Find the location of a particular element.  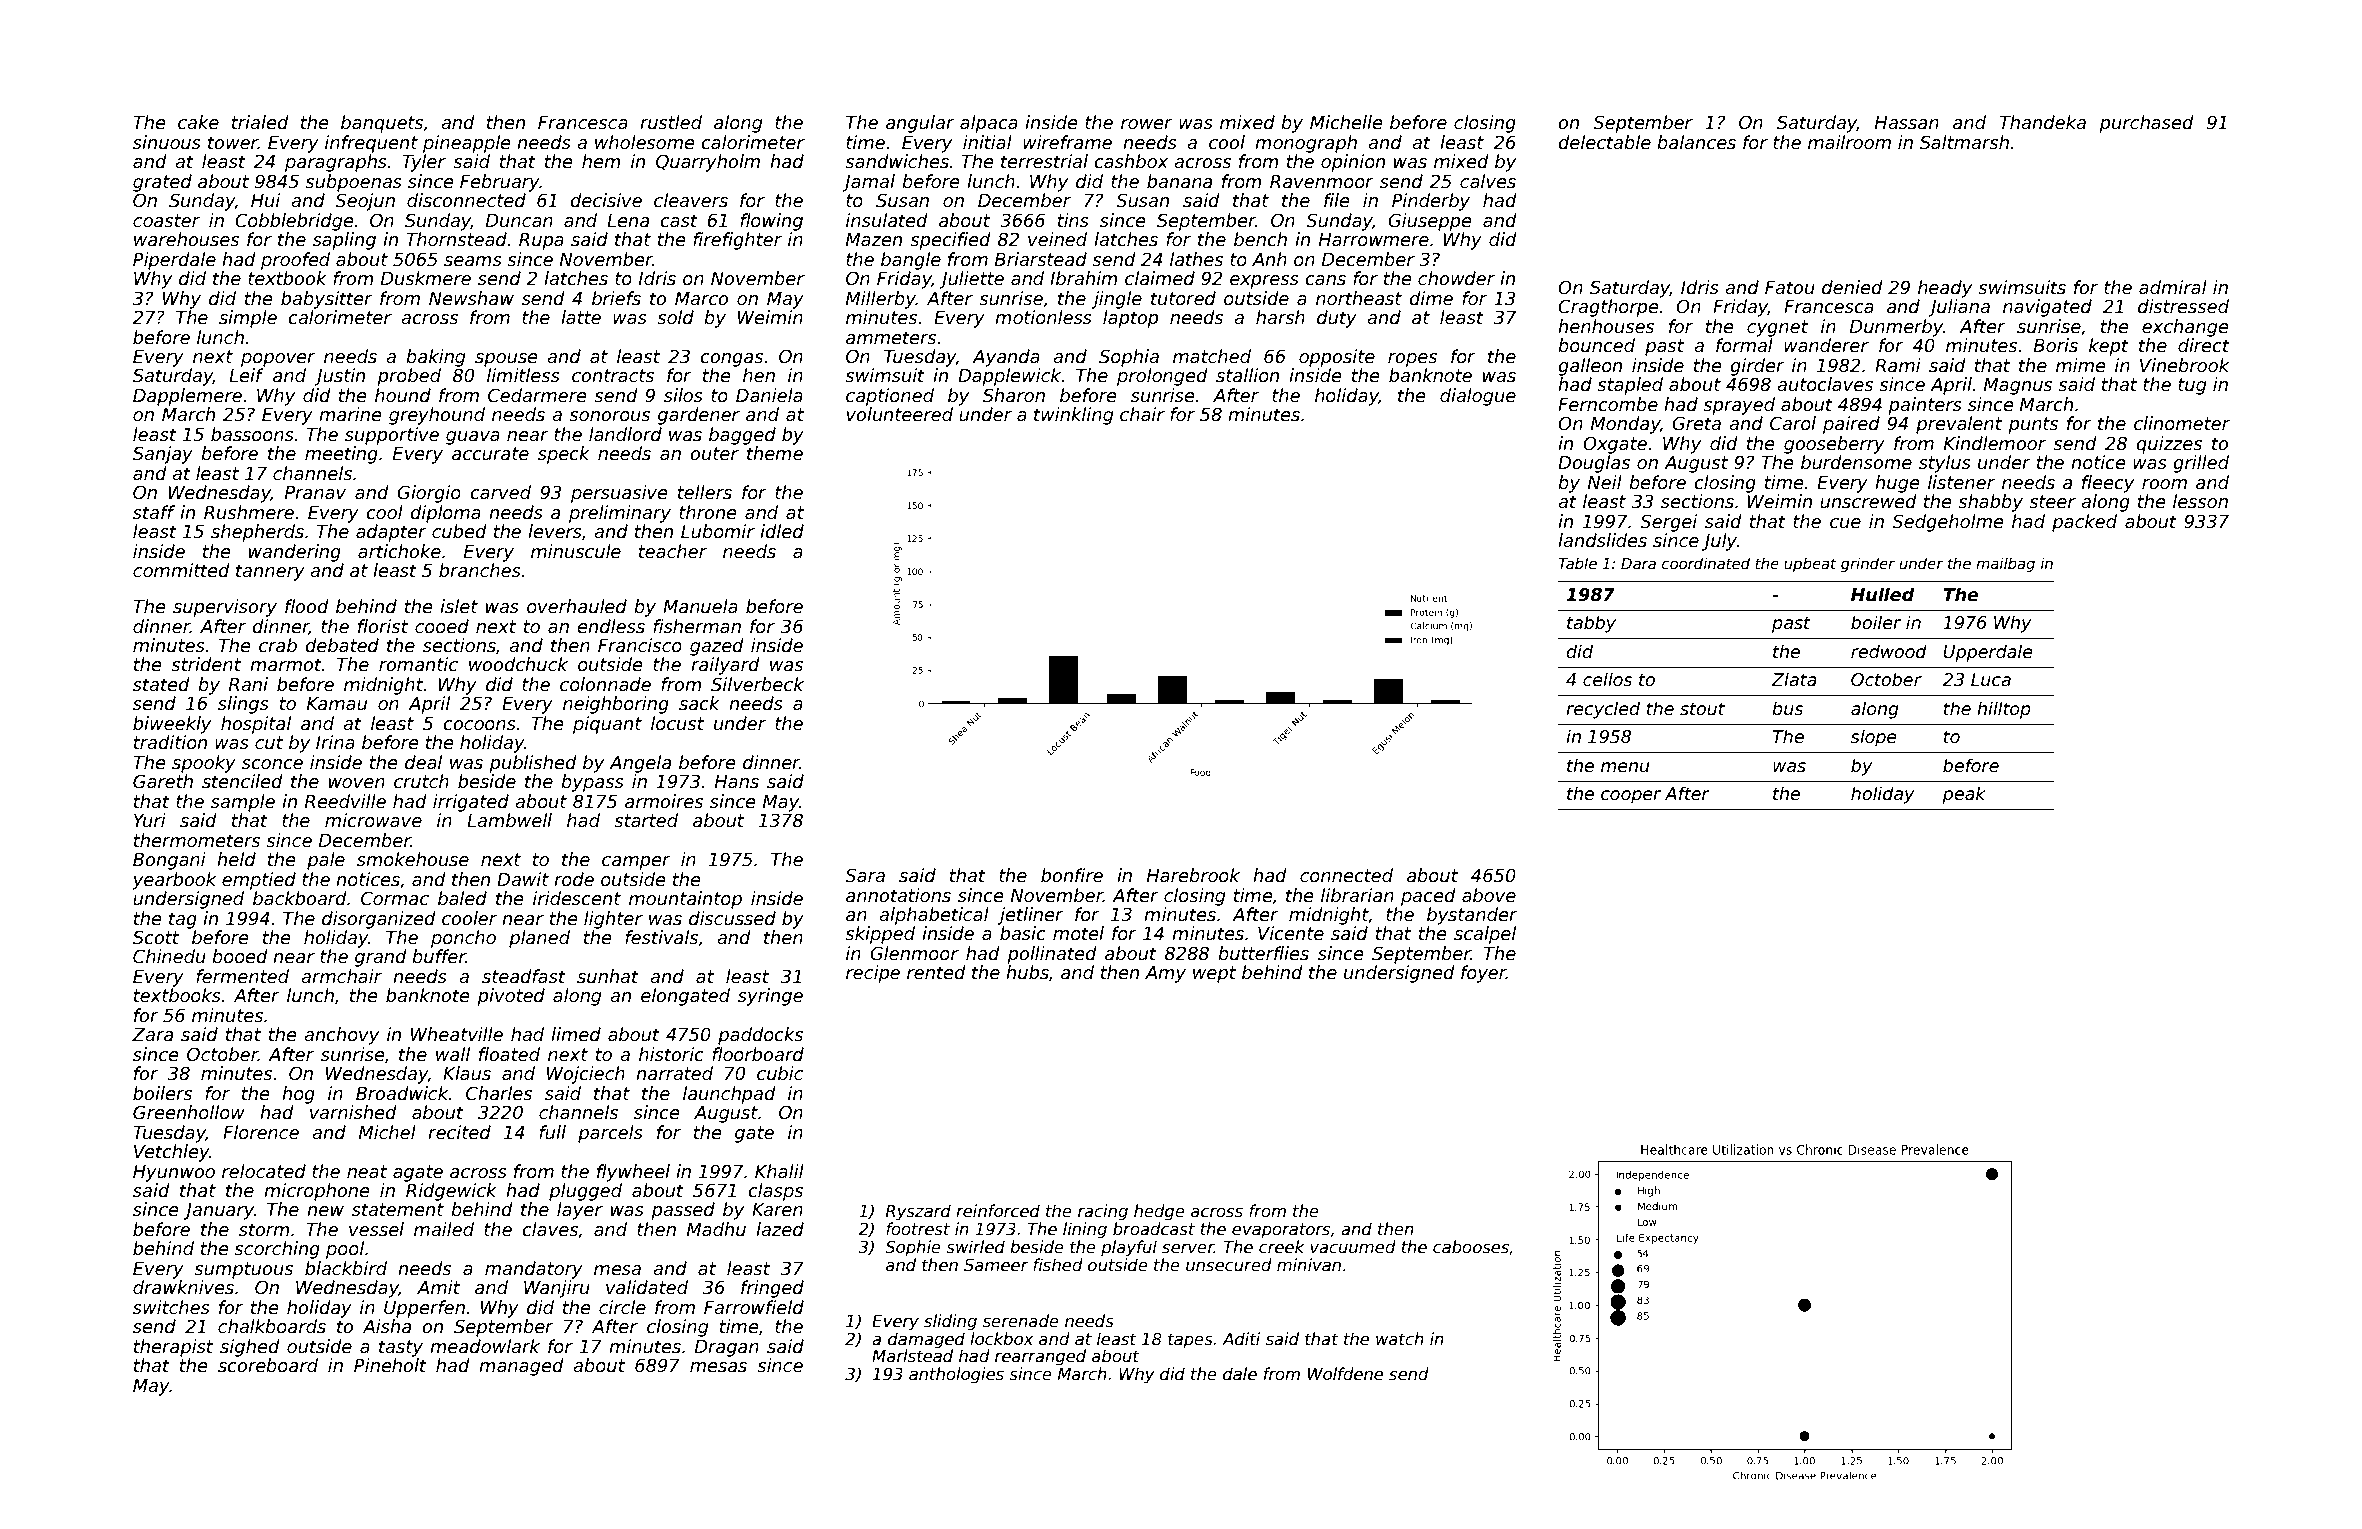

serenade is located at coordinates (1021, 1321).
